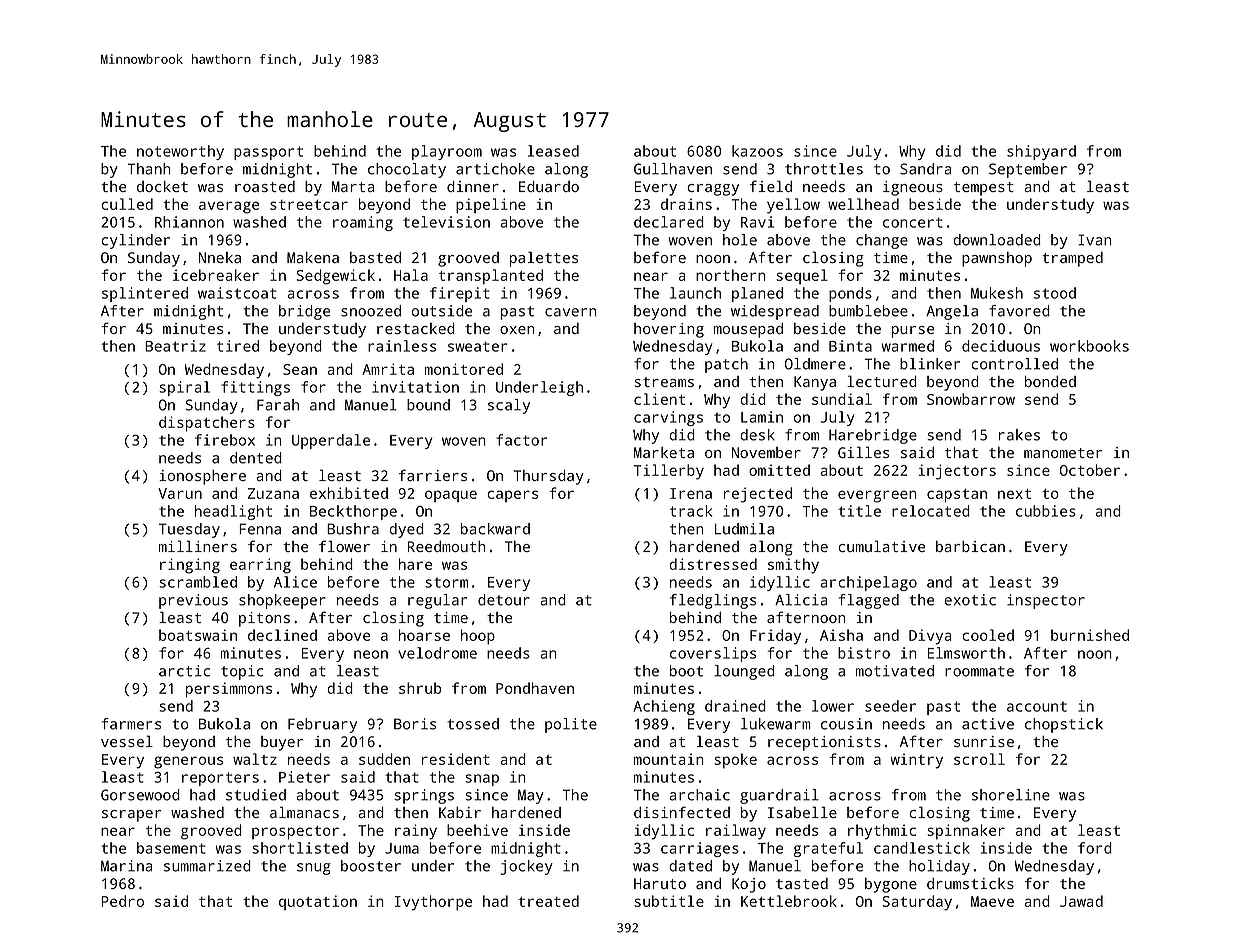 The image size is (1233, 952). Describe the element at coordinates (447, 152) in the screenshot. I see `playroom` at that location.
